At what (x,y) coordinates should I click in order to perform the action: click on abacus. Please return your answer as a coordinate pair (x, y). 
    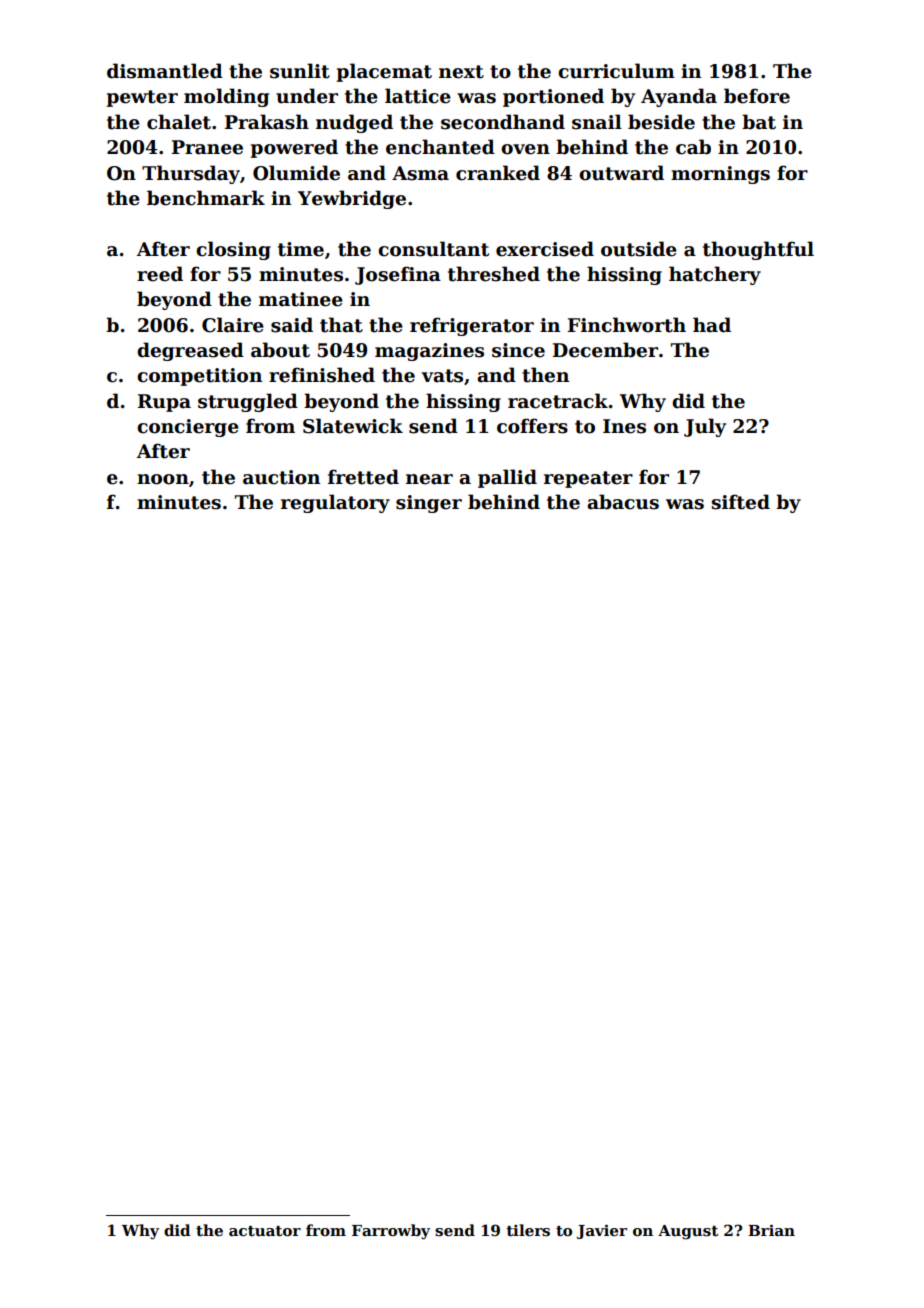
    Looking at the image, I should click on (623, 502).
